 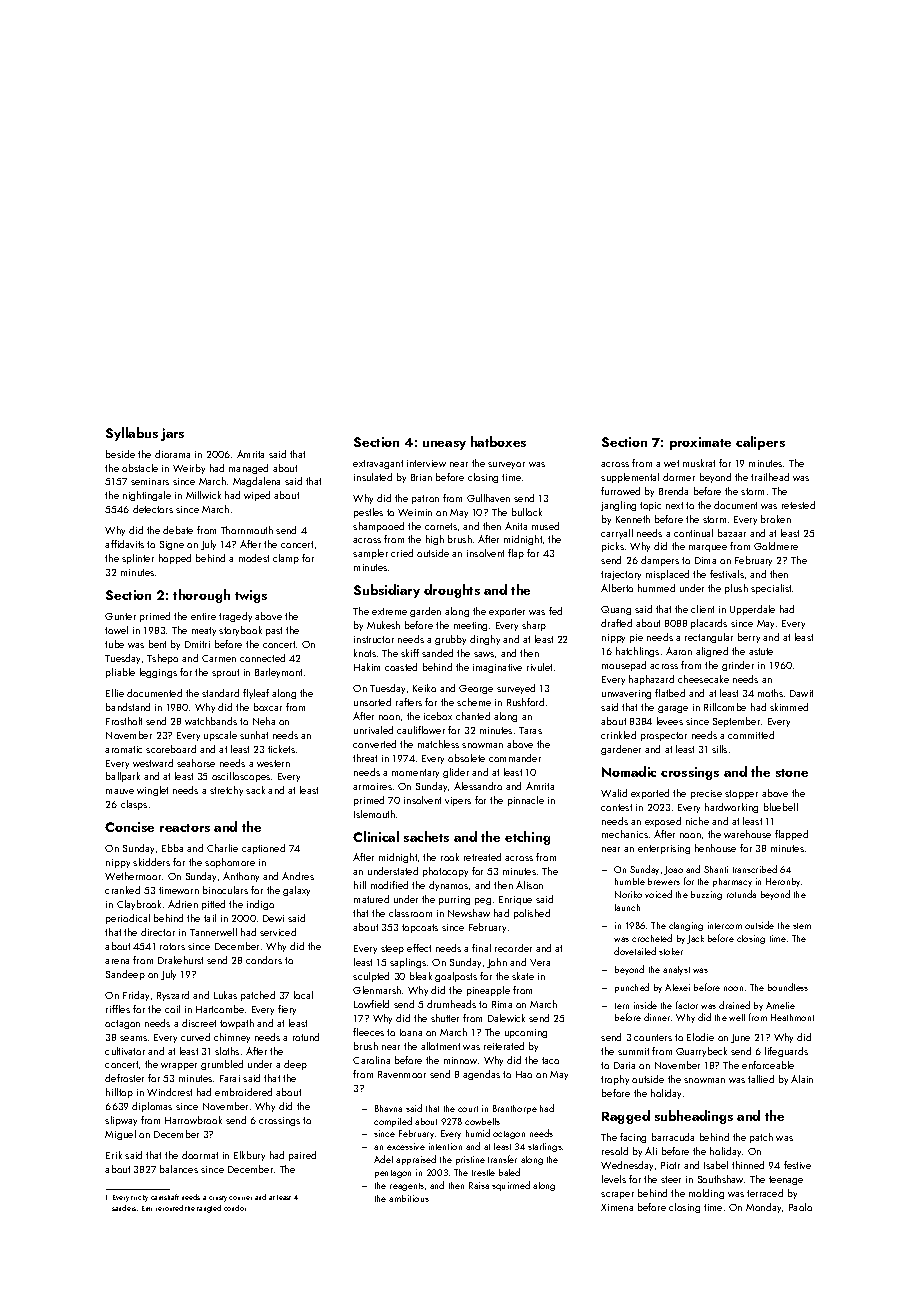 I want to click on Dawit, so click(x=801, y=693).
